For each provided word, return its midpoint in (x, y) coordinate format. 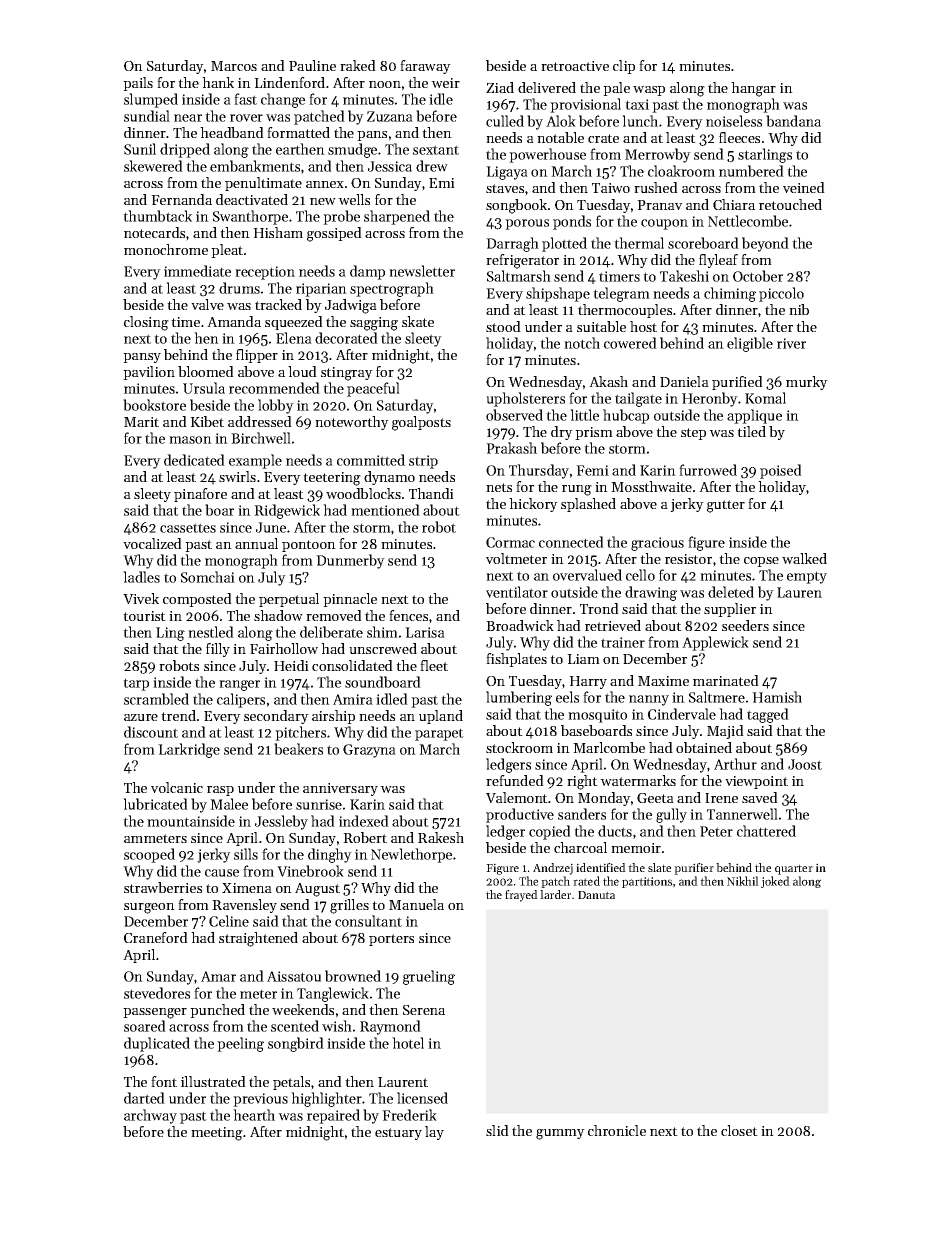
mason (190, 440)
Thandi (431, 493)
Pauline (312, 65)
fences (408, 615)
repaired (333, 1116)
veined (804, 187)
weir (445, 83)
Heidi (291, 665)
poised (781, 471)
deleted (731, 592)
